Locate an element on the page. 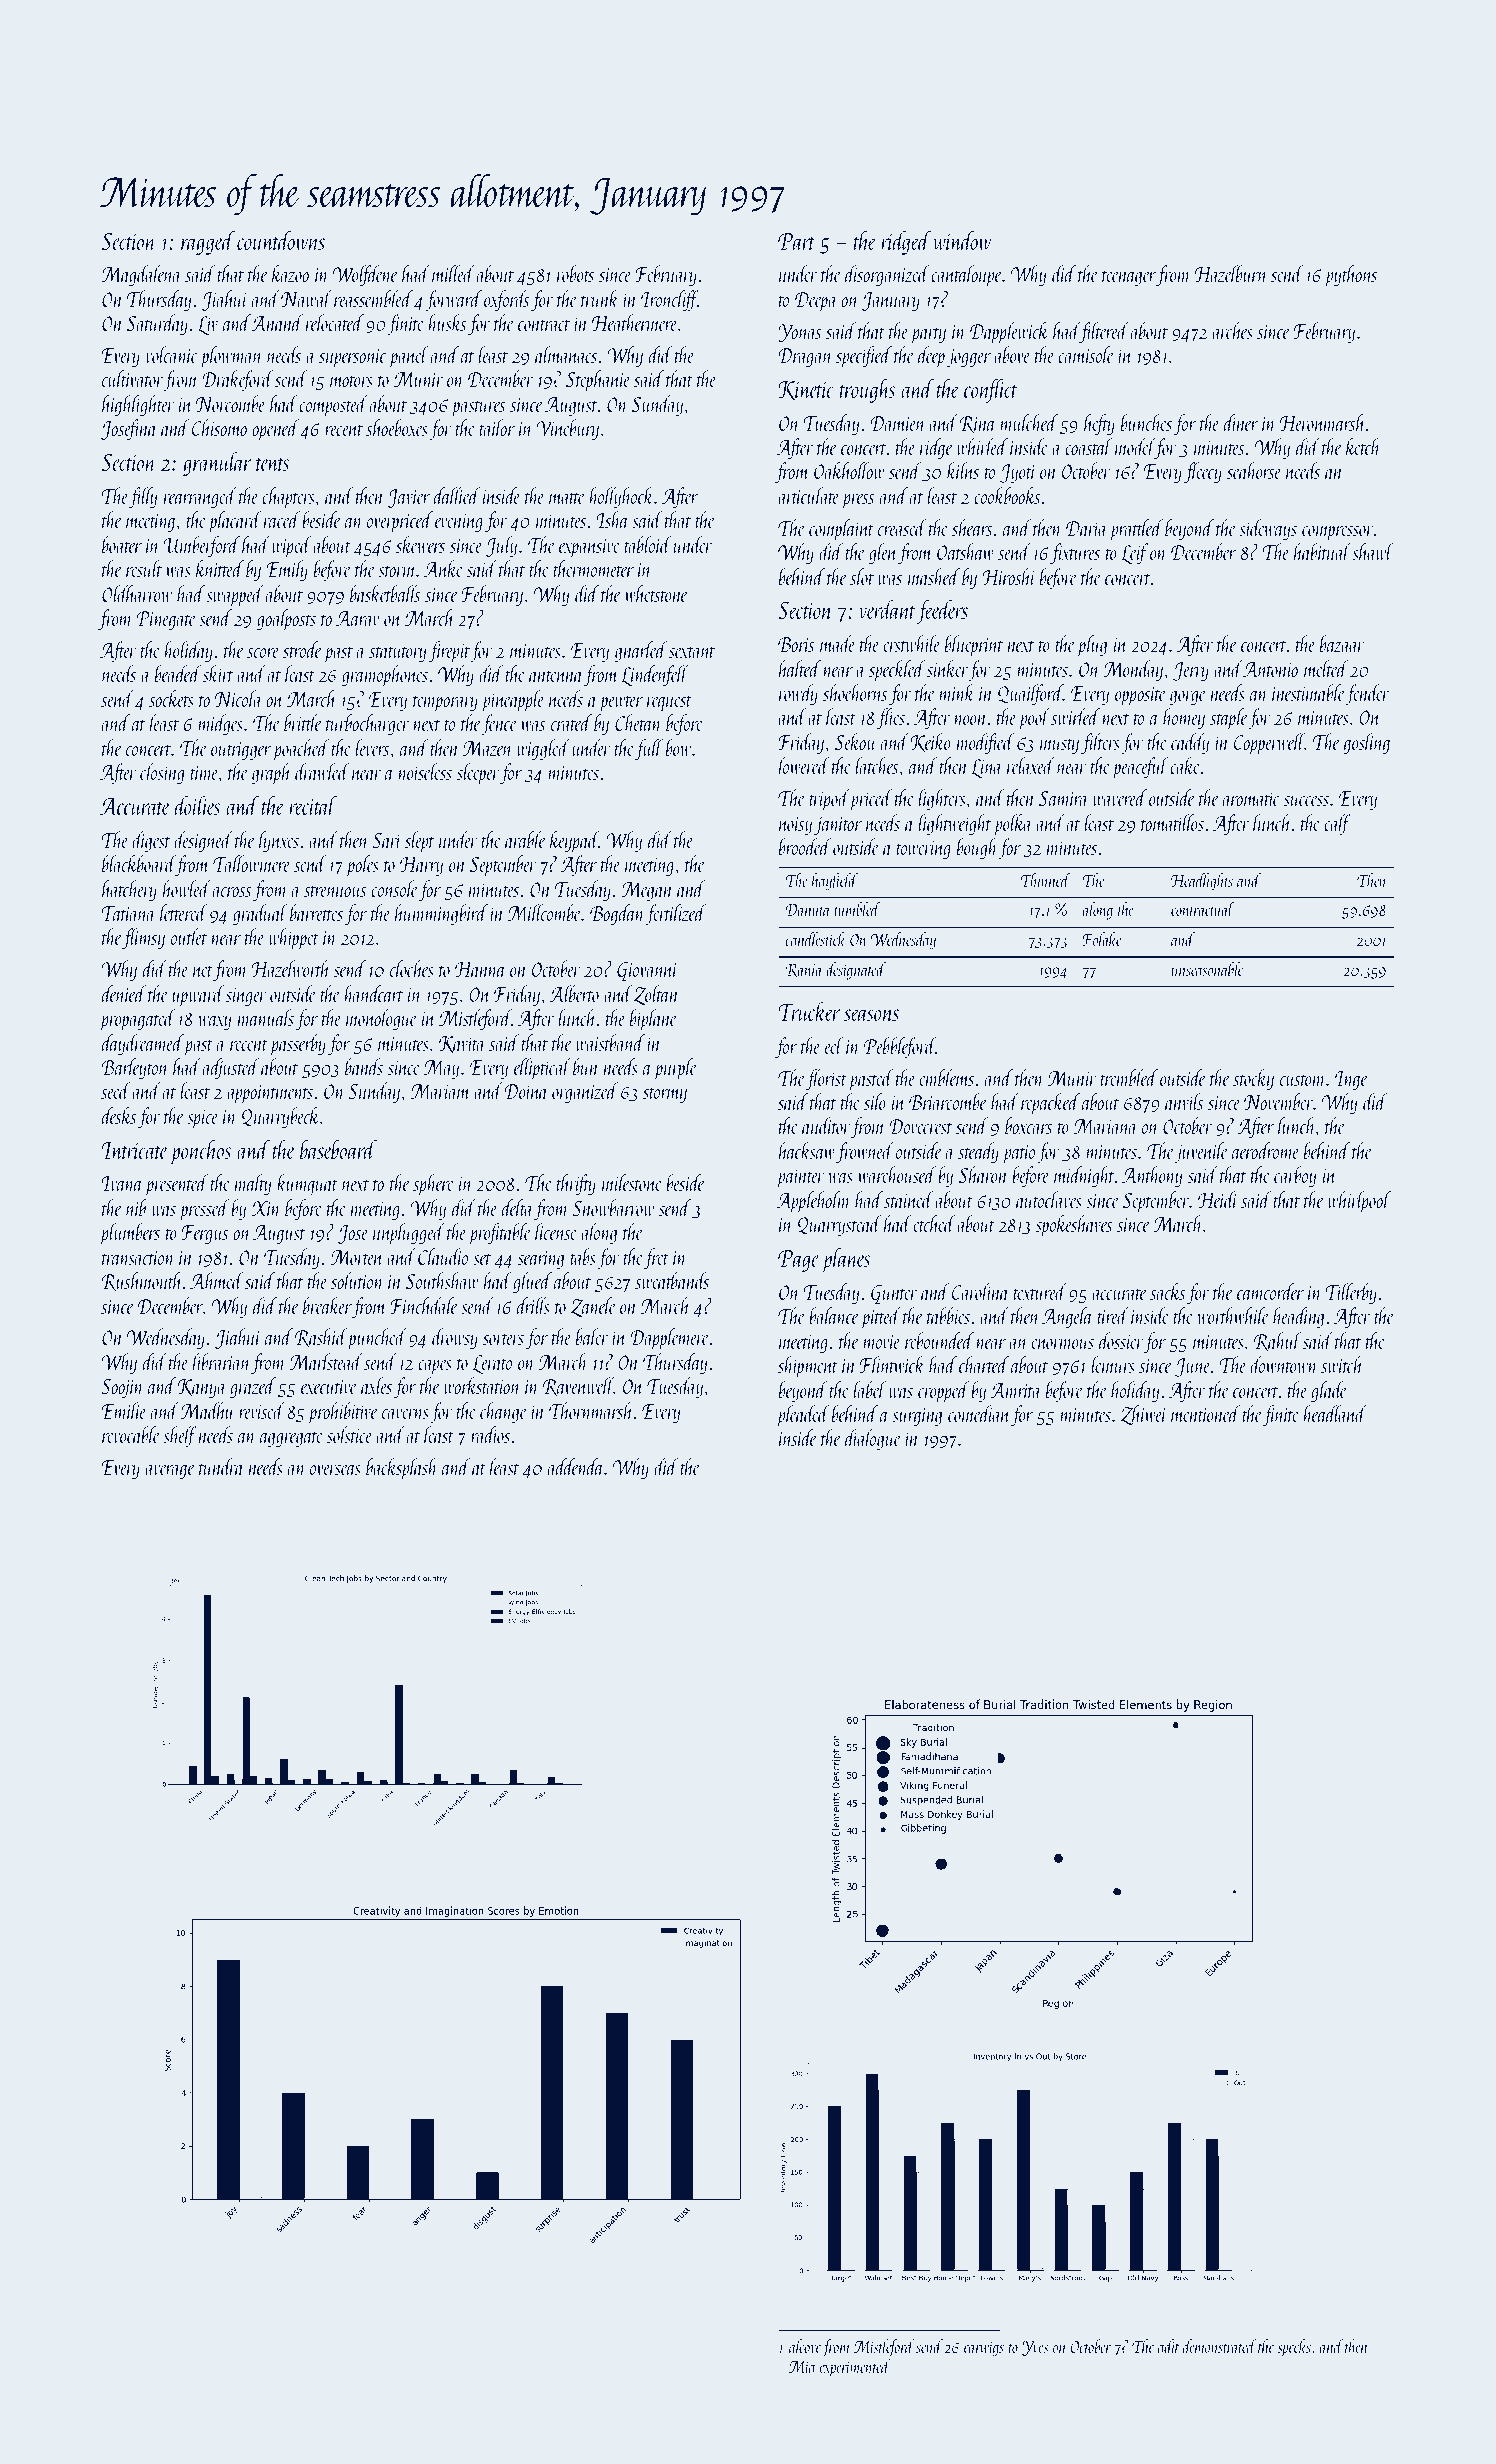  cantaloupe is located at coordinates (966, 276).
